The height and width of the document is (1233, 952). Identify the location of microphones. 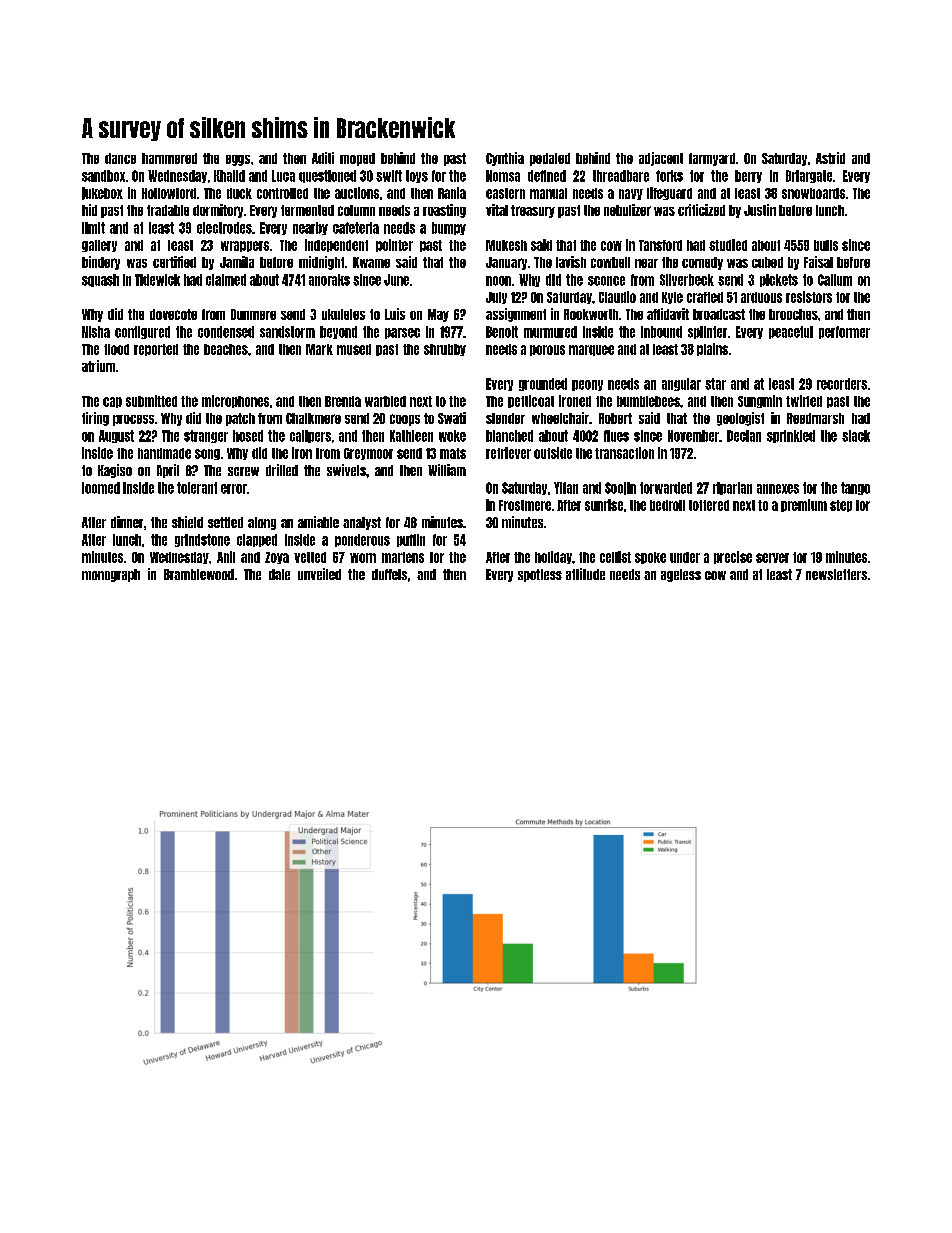
(235, 401).
